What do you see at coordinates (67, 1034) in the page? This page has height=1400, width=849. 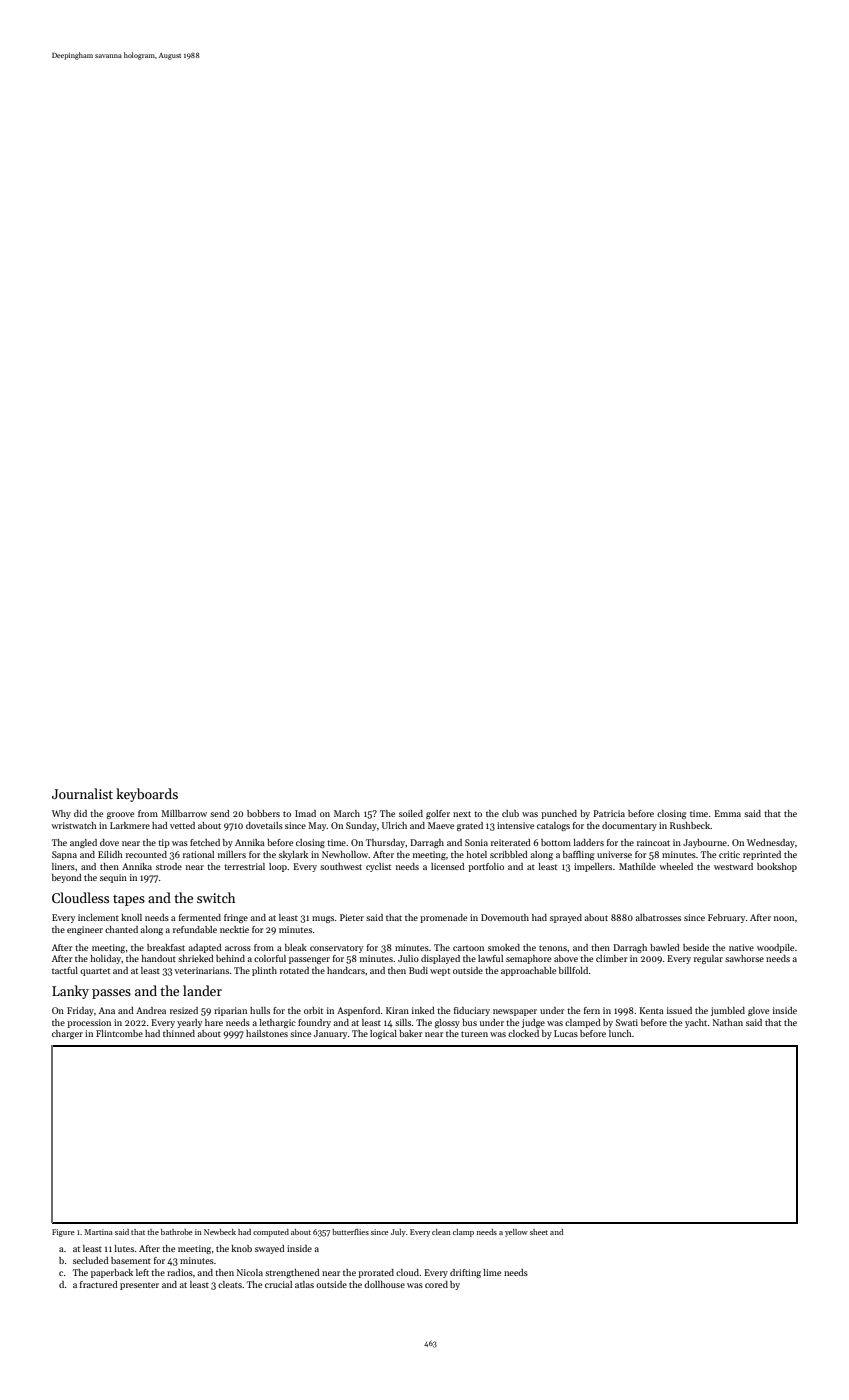 I see `charger` at bounding box center [67, 1034].
